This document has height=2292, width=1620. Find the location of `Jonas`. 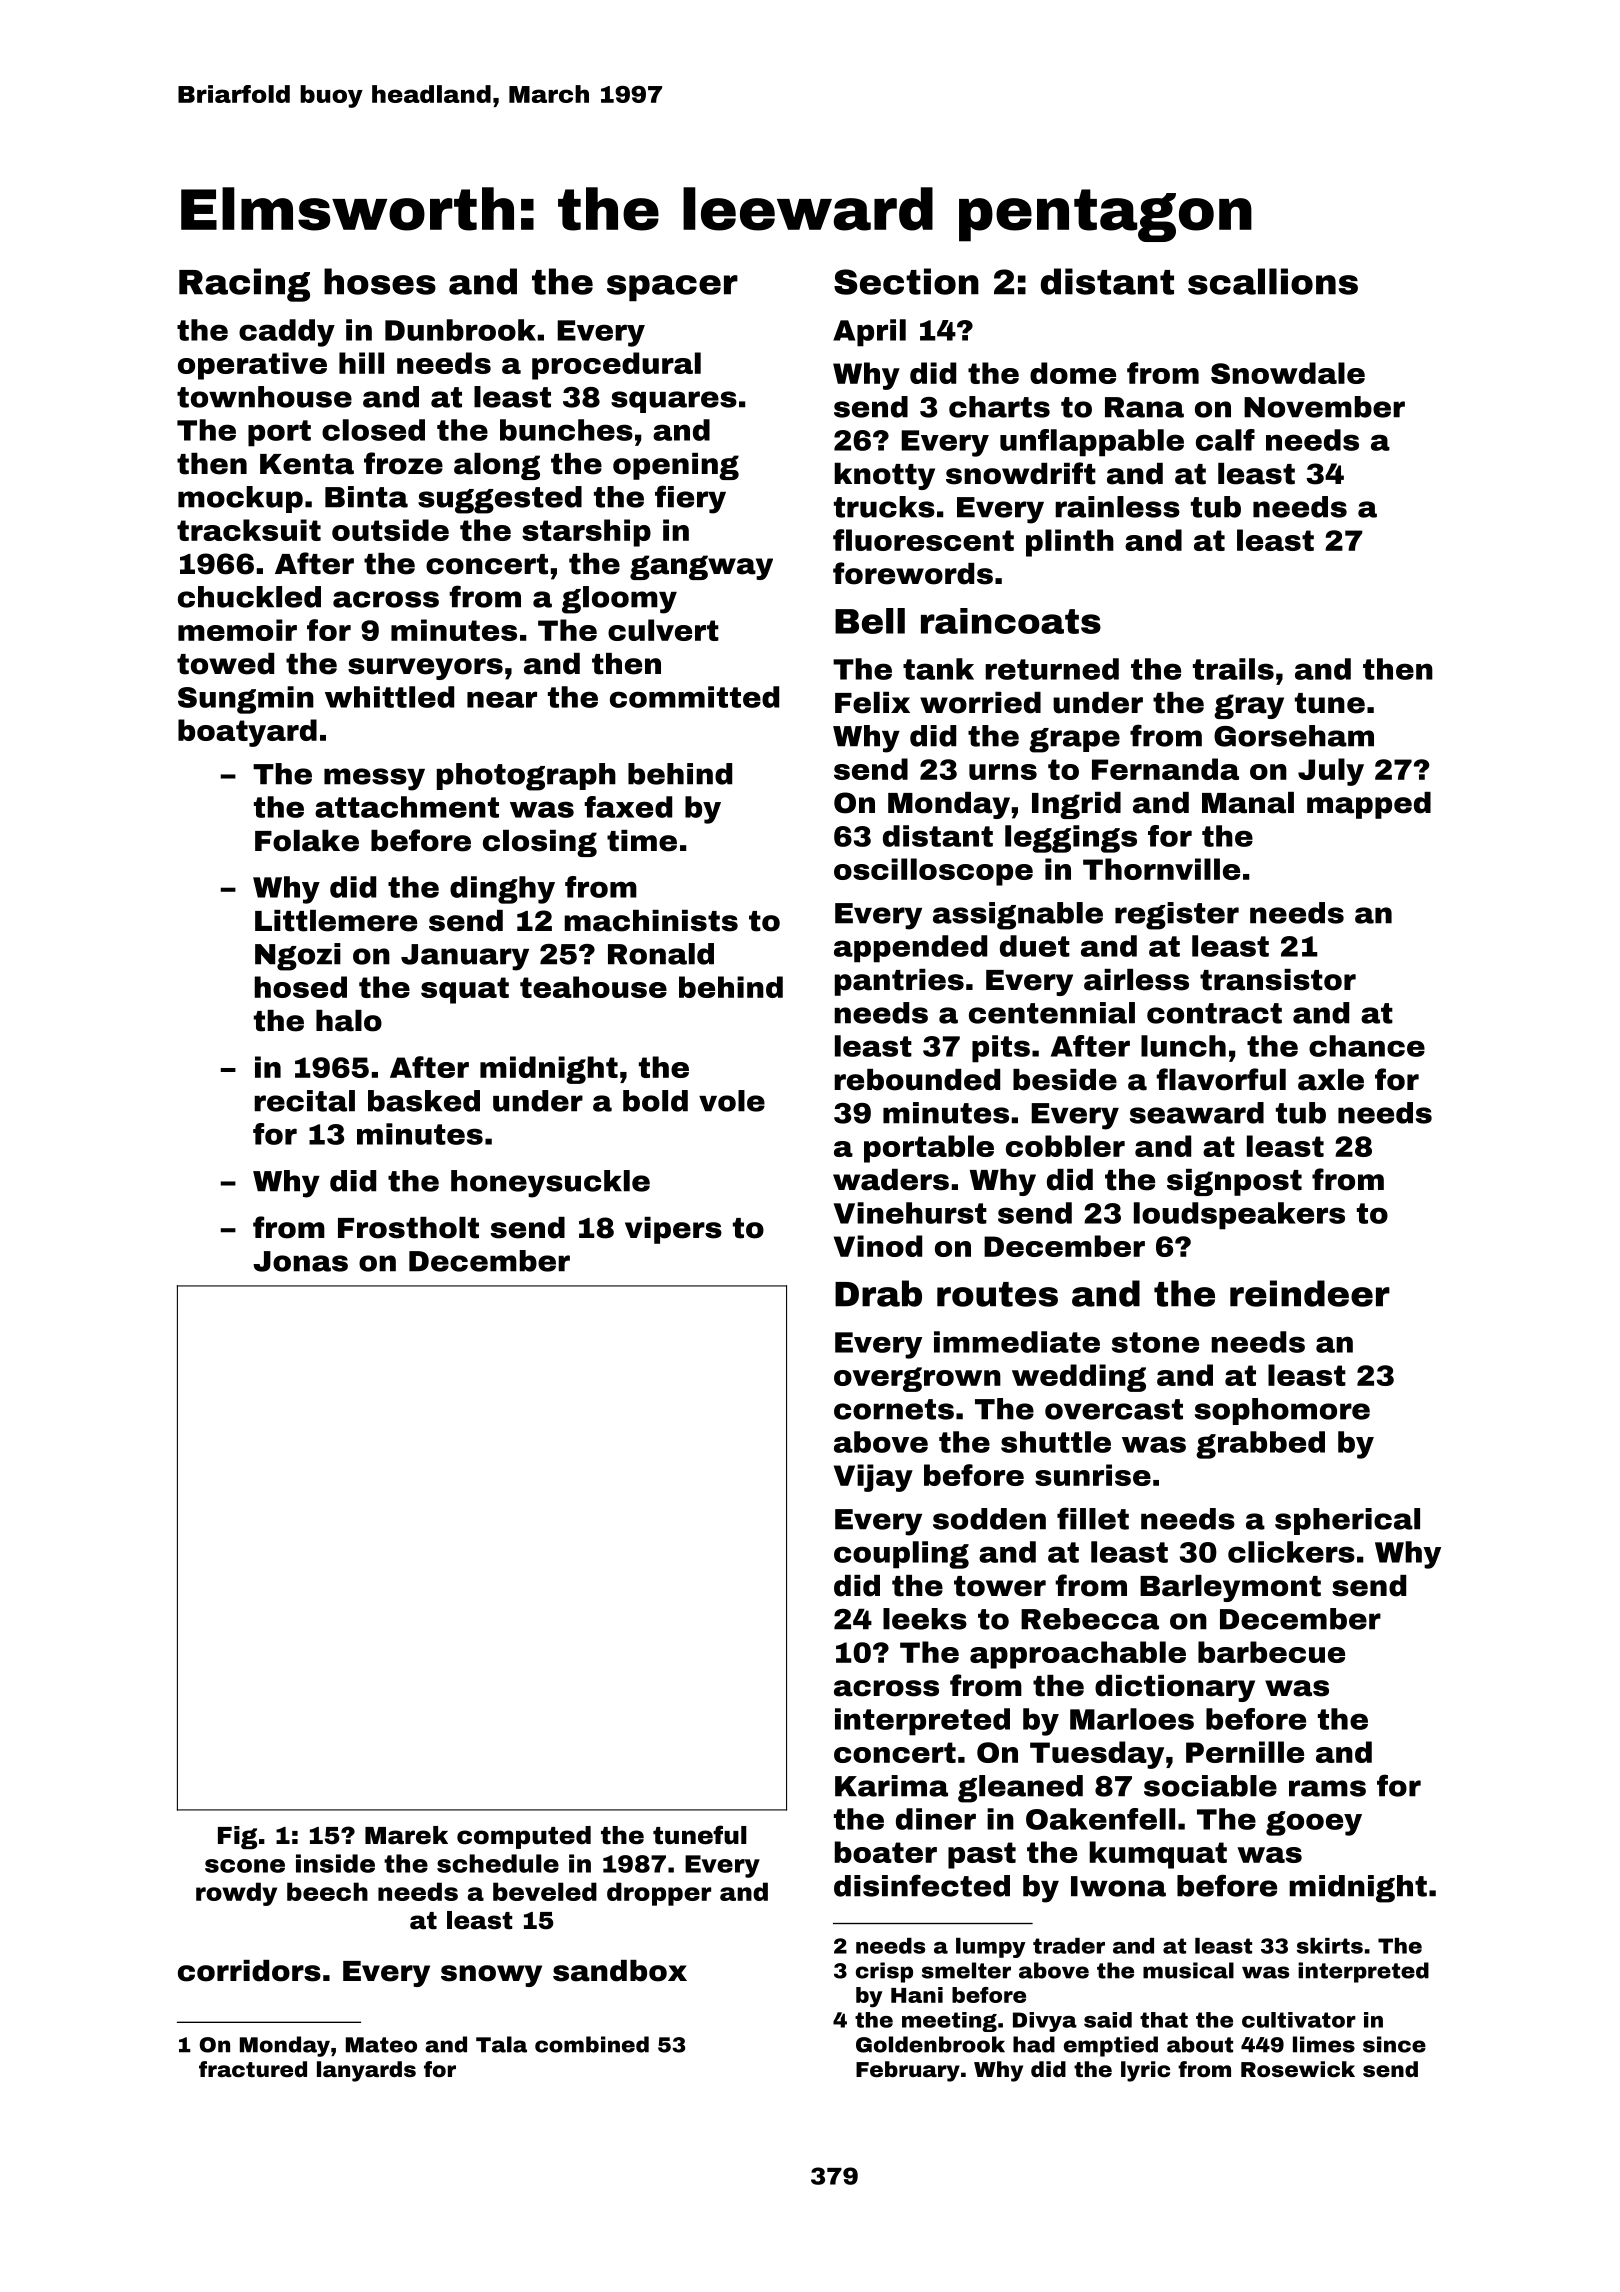

Jonas is located at coordinates (300, 1261).
